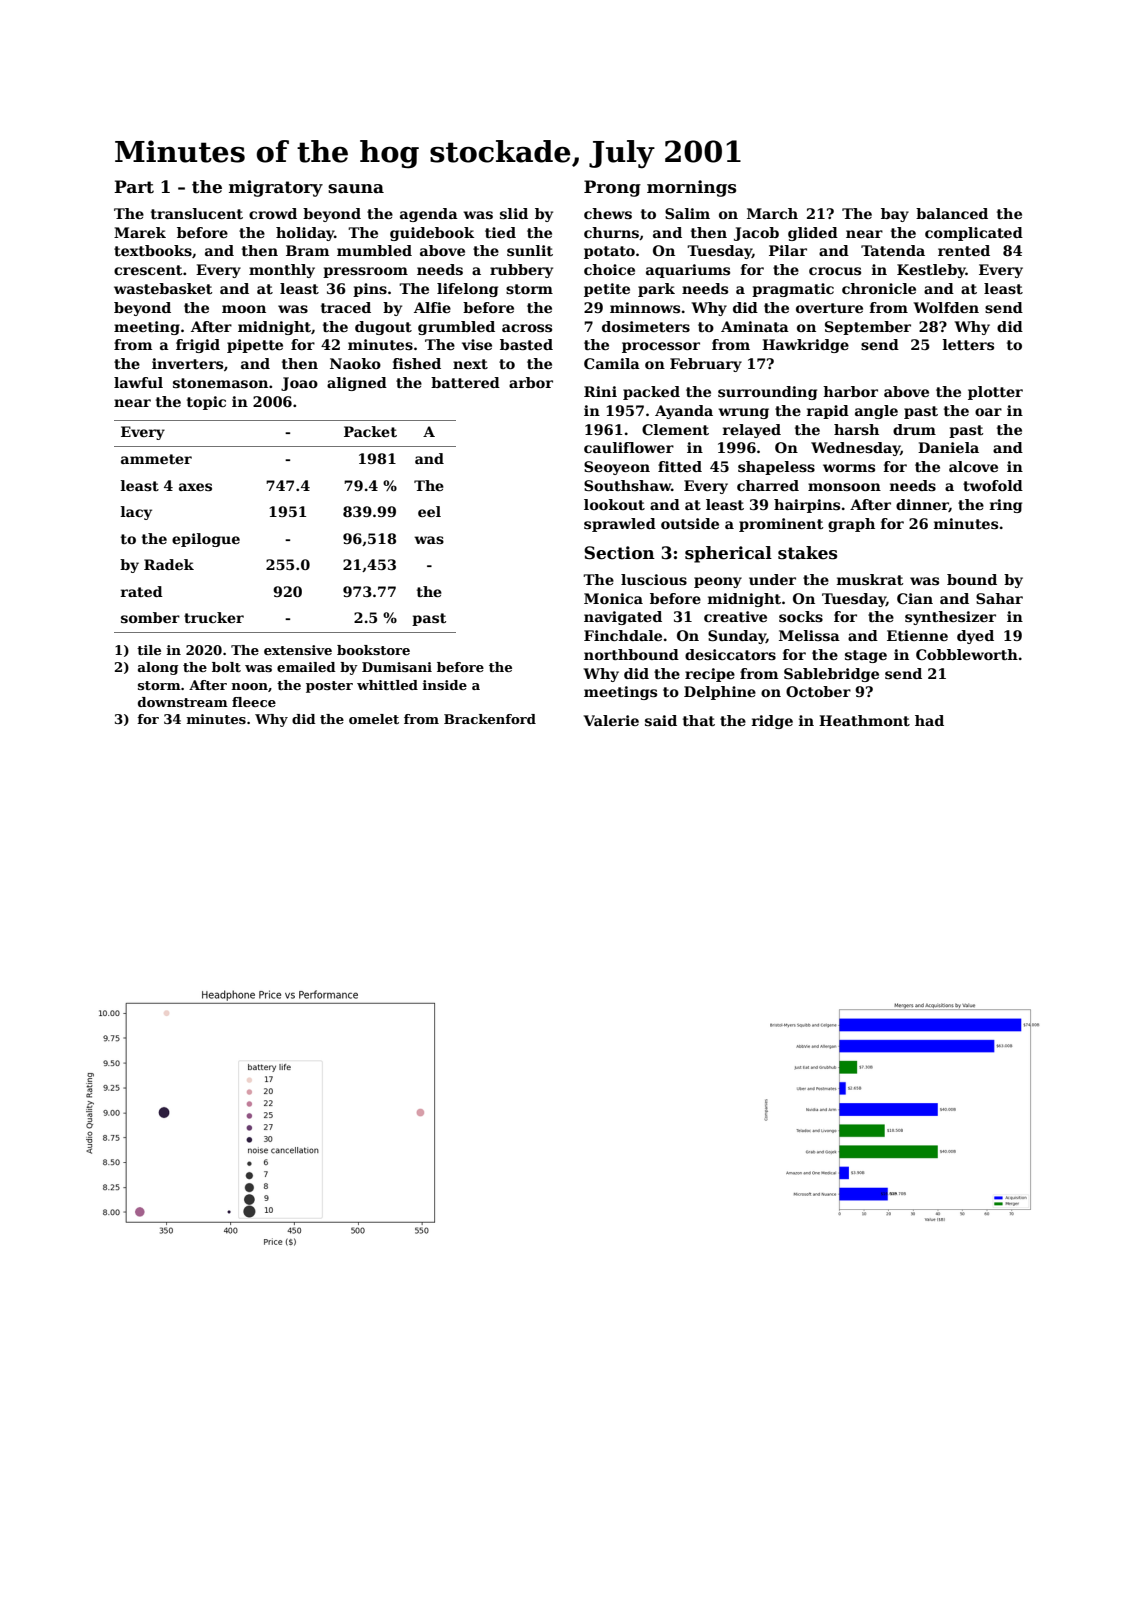  Describe the element at coordinates (445, 685) in the screenshot. I see `inside` at that location.
